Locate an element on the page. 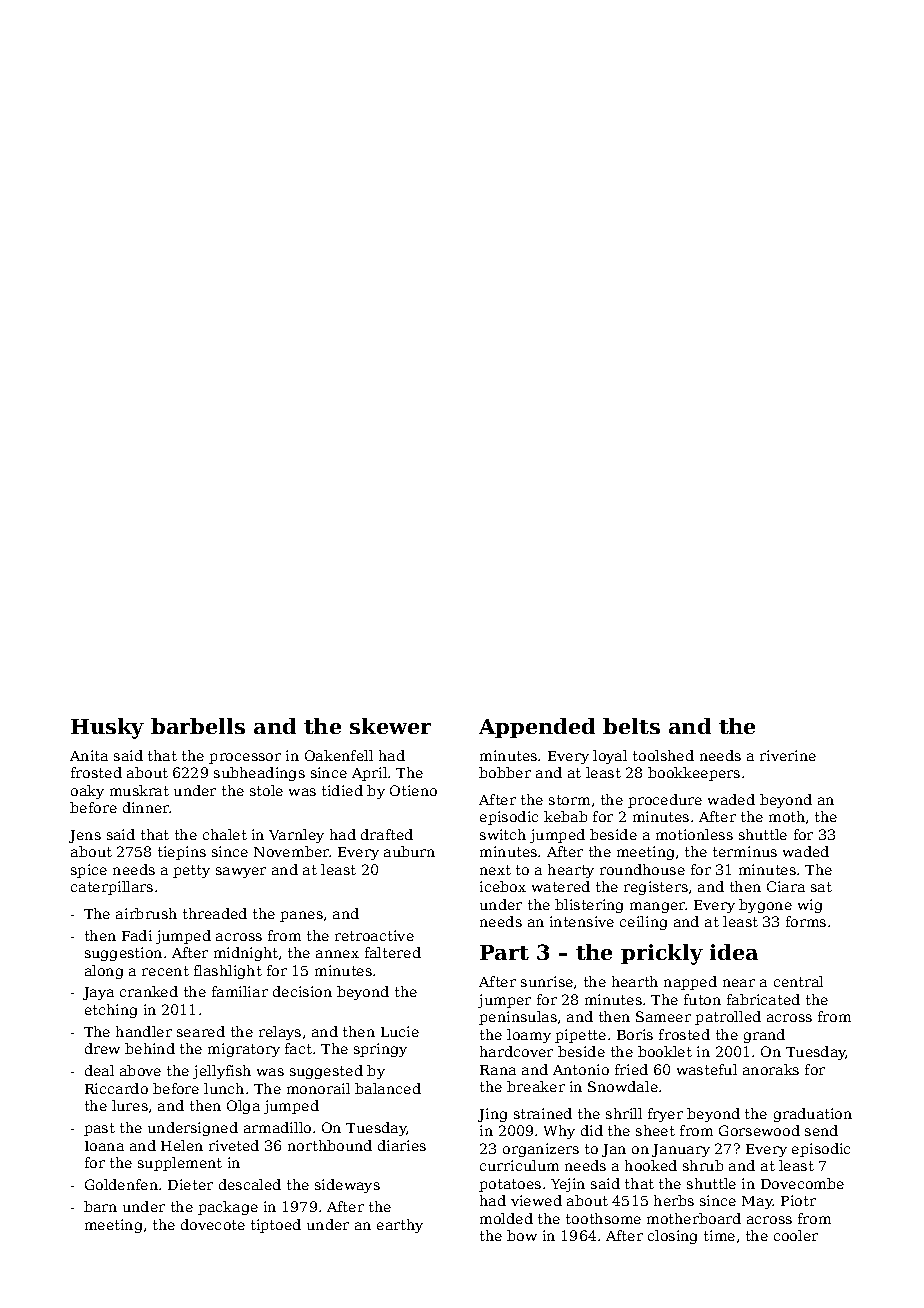 The width and height of the page is (924, 1308). balanced is located at coordinates (388, 1088).
